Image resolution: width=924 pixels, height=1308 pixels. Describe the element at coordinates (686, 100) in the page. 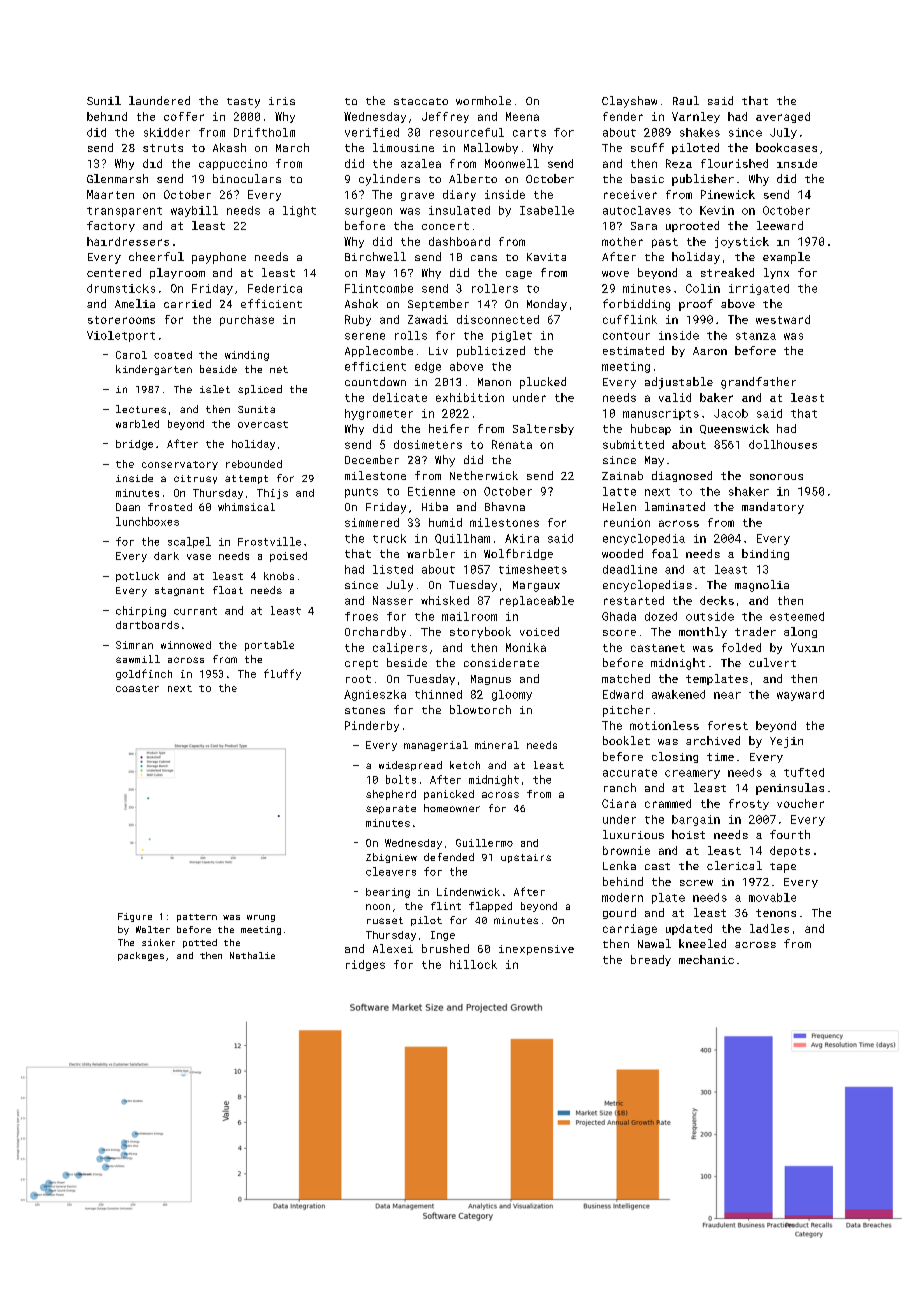

I see `Raul` at that location.
